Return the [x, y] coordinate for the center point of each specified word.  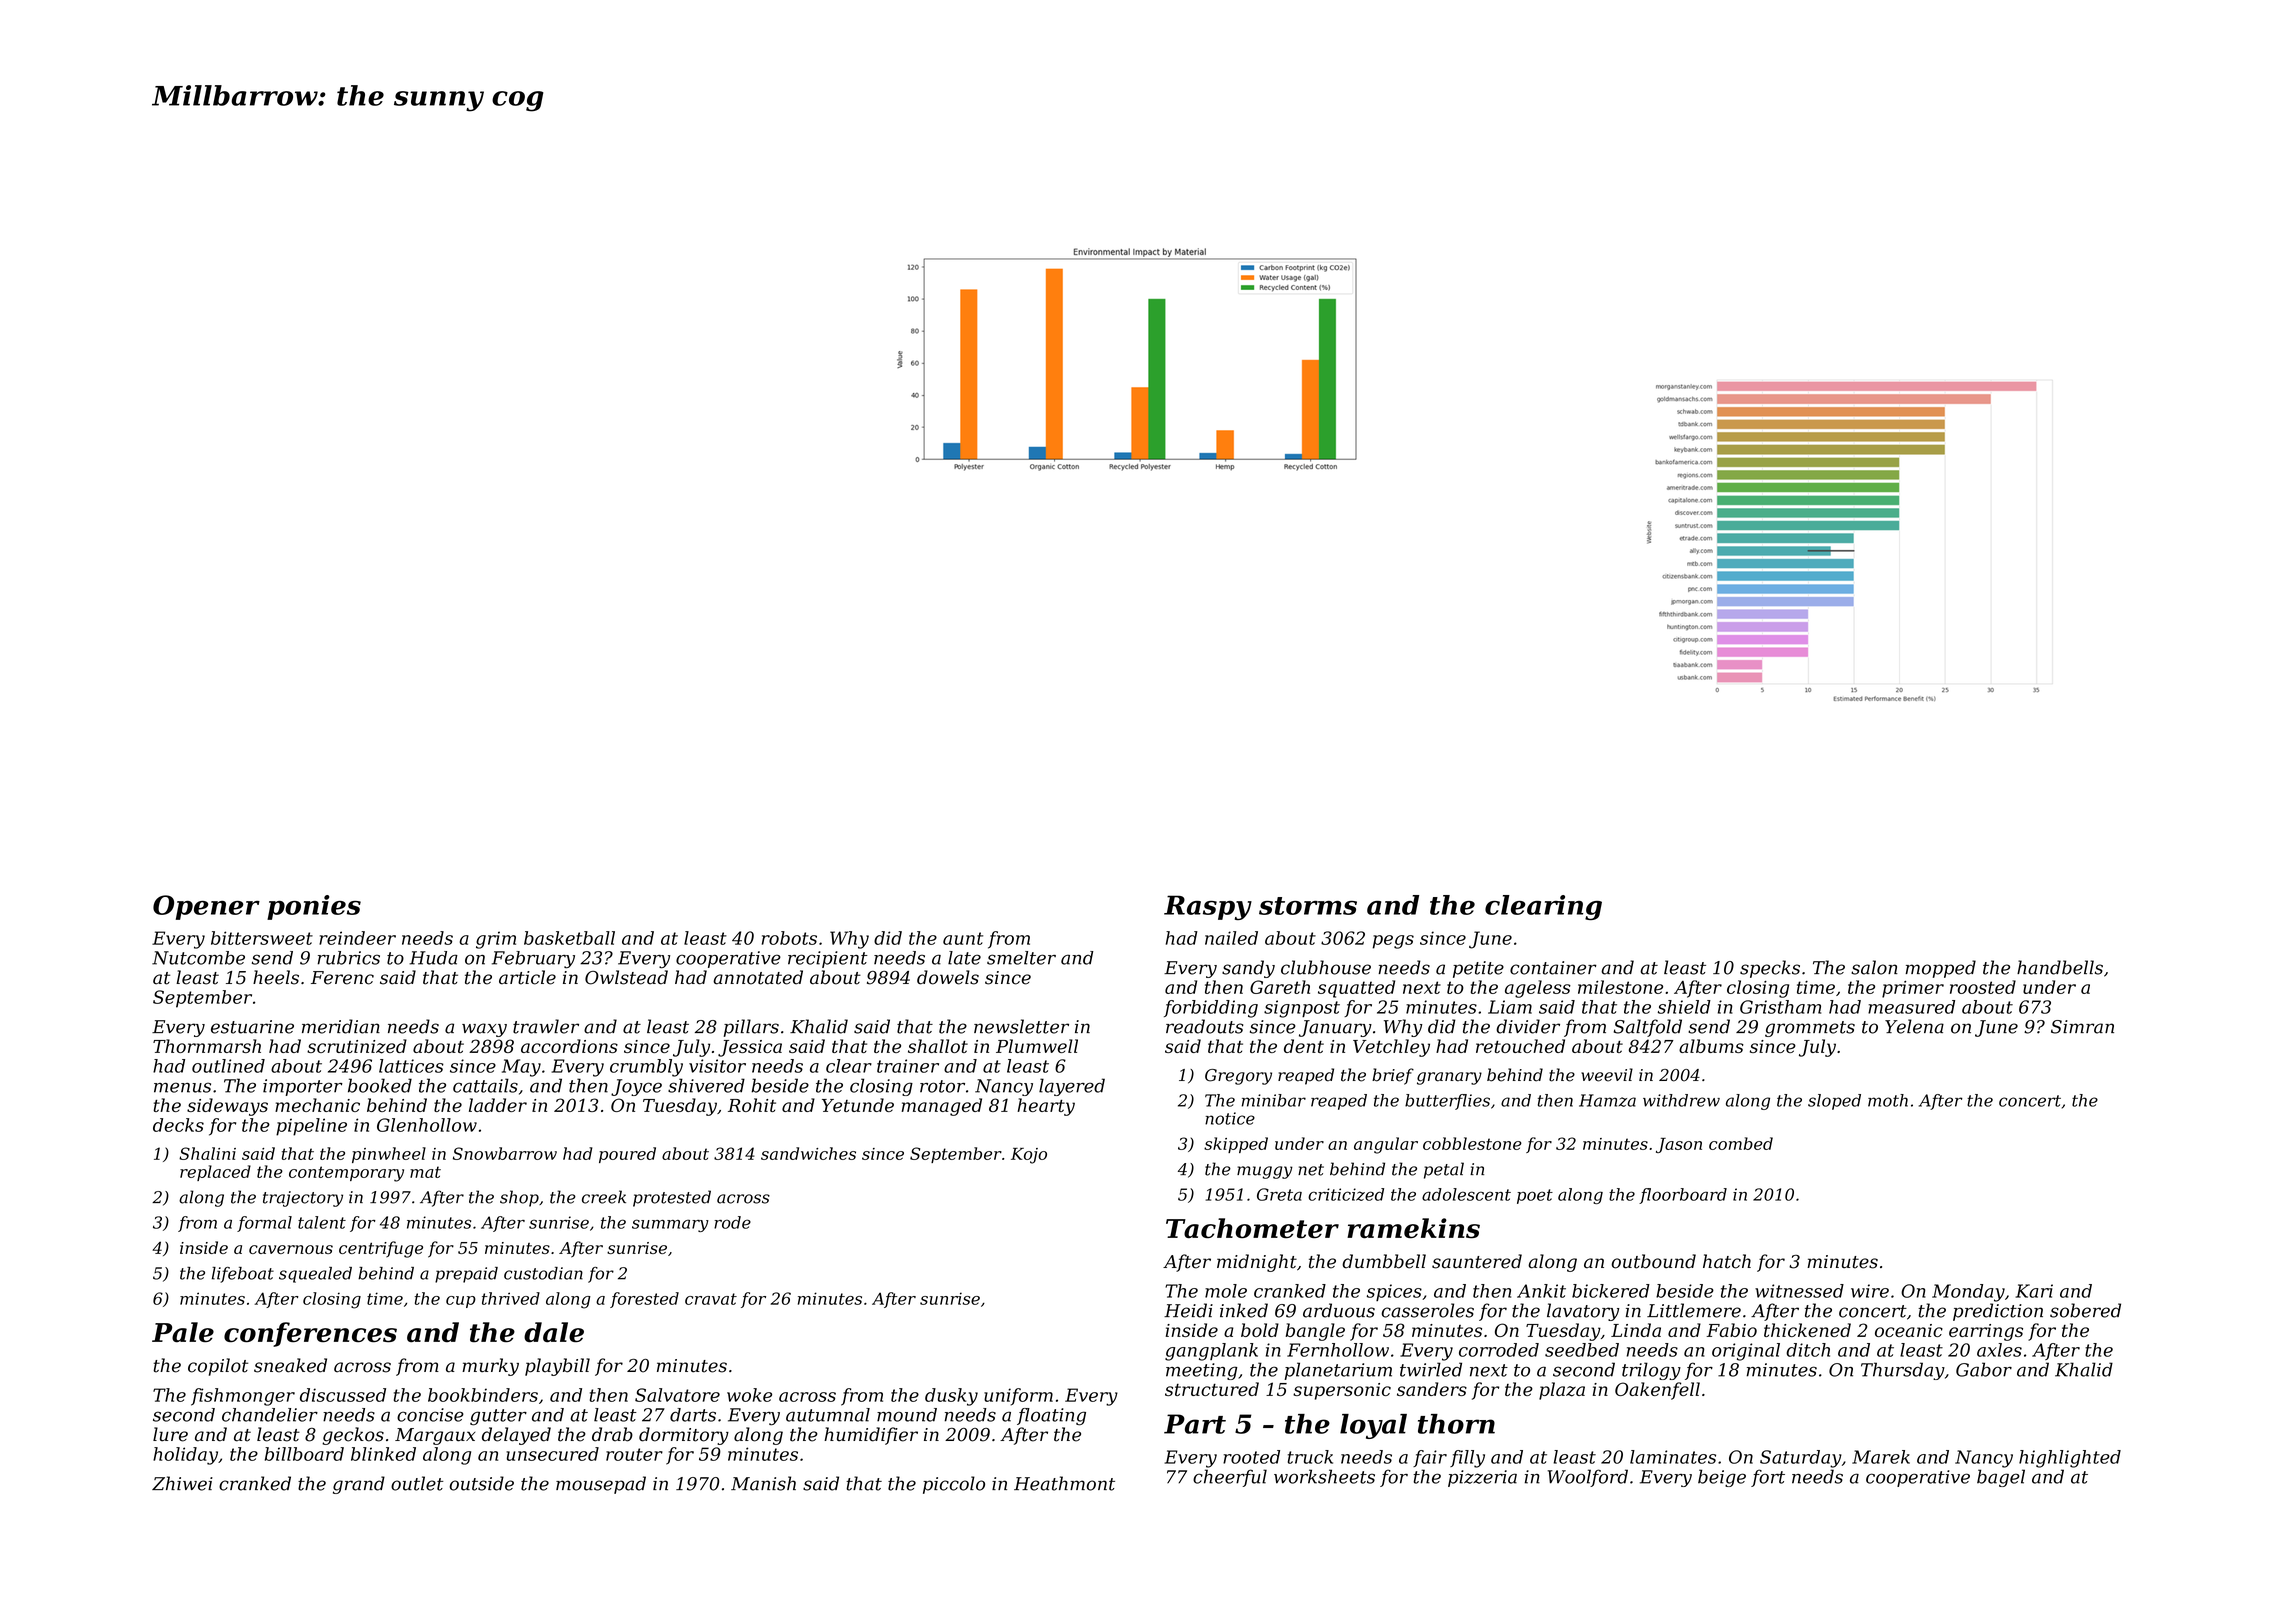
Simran [2082, 1027]
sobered [2085, 1310]
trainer [908, 1066]
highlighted [2070, 1459]
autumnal [828, 1415]
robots [789, 938]
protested [672, 1198]
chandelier [270, 1415]
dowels [948, 977]
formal [264, 1224]
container [1553, 968]
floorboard [1683, 1196]
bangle [1315, 1332]
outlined [228, 1066]
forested [644, 1300]
